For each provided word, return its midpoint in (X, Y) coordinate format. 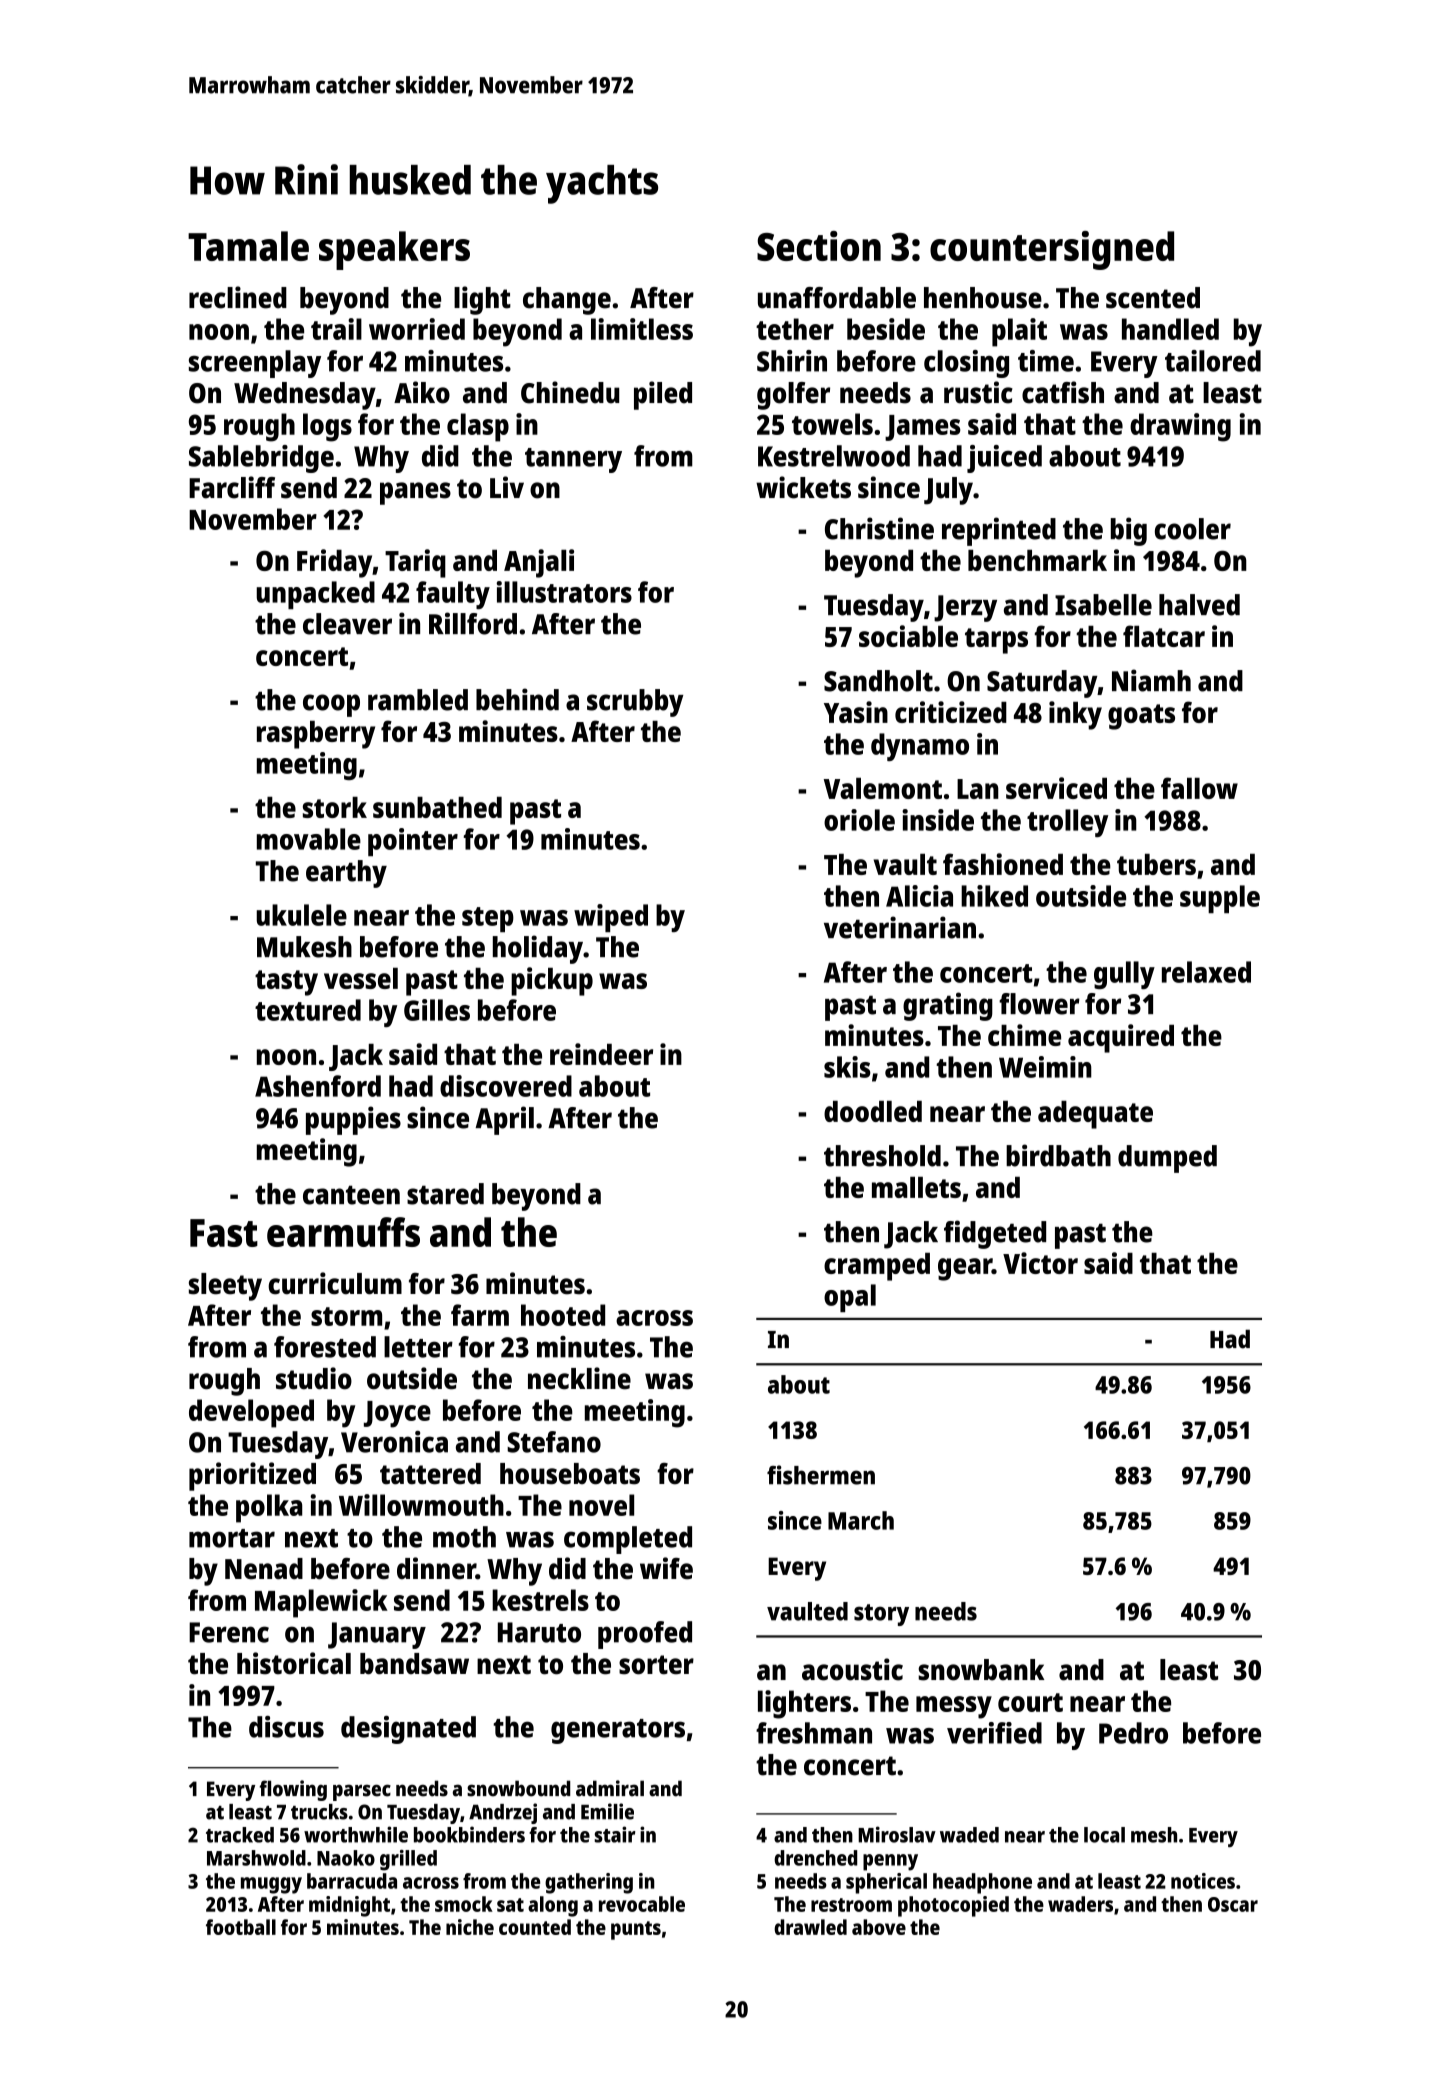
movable (309, 839)
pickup (552, 981)
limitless (642, 329)
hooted (563, 1315)
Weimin (1045, 1067)
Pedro (1133, 1733)
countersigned (1052, 250)
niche (470, 1927)
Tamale (248, 246)
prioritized (252, 1476)
